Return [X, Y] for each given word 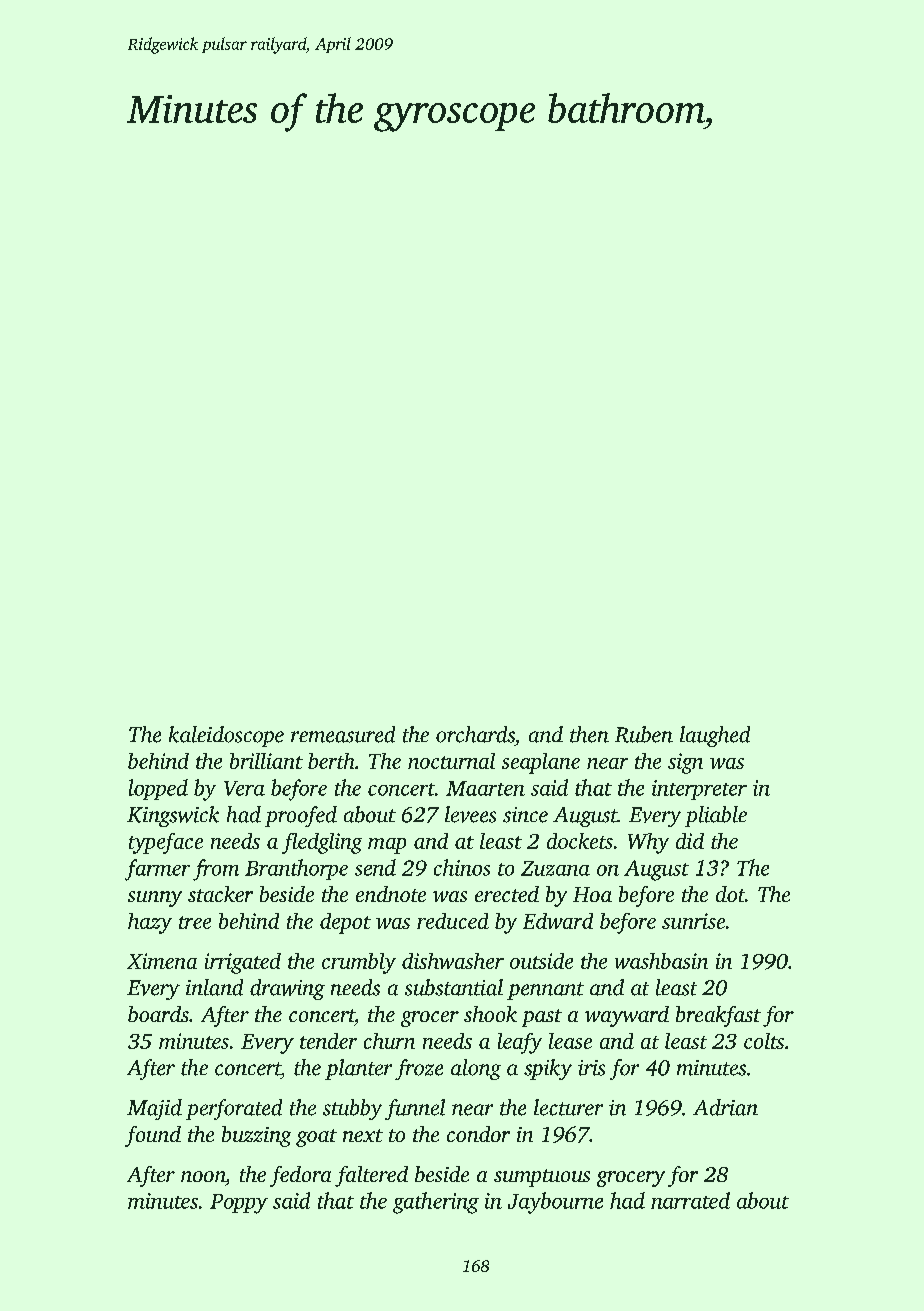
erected [507, 894]
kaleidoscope [226, 736]
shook [490, 1014]
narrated [690, 1200]
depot [345, 923]
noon [203, 1176]
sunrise [693, 921]
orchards [475, 734]
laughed [715, 736]
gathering [436, 1203]
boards [158, 1014]
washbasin [661, 961]
